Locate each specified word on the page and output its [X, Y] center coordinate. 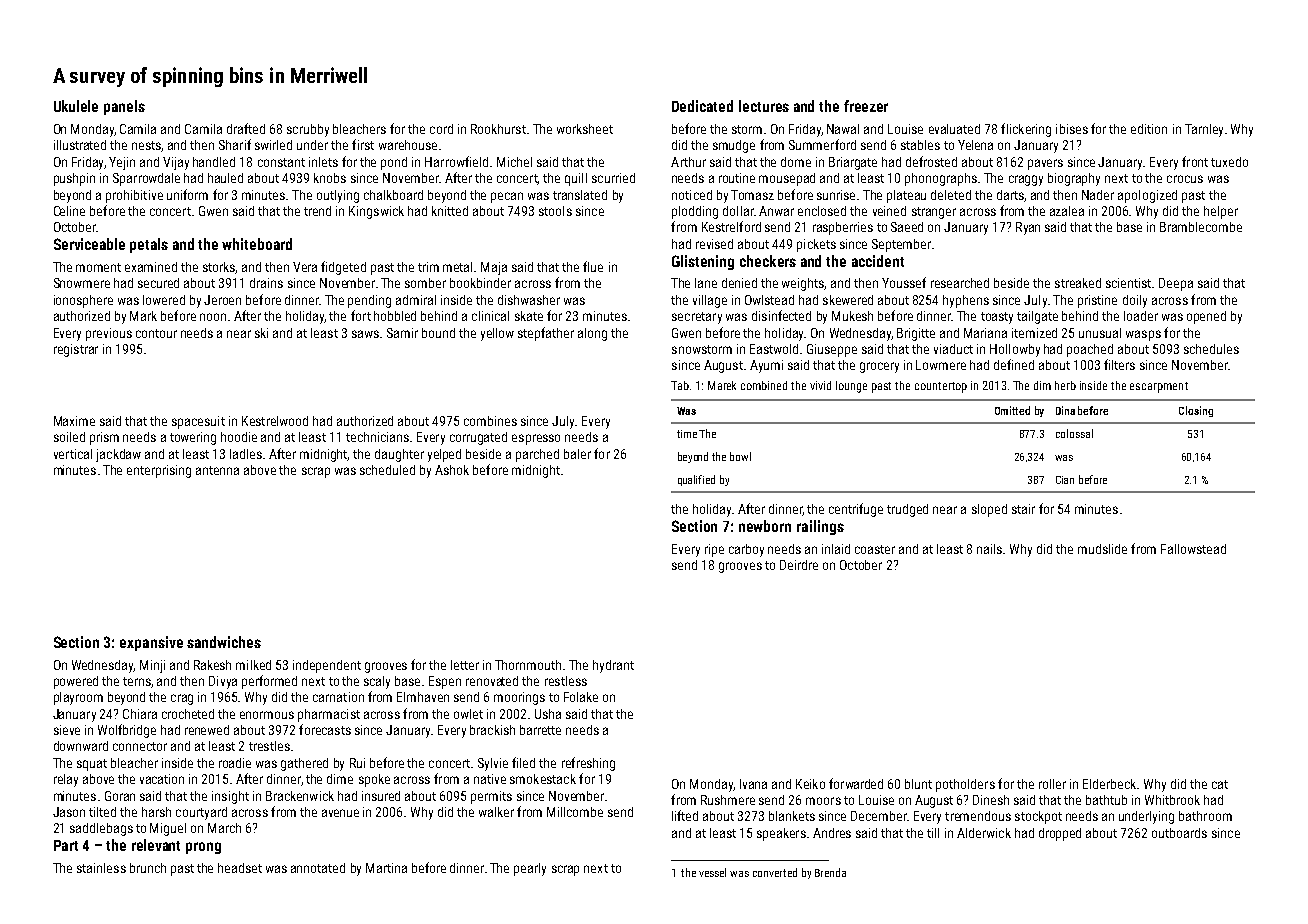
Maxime [74, 421]
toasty [997, 318]
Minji [152, 666]
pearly [530, 869]
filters [1119, 364]
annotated [318, 868]
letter [465, 665]
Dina [1065, 410]
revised [714, 244]
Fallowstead [1193, 549]
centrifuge [856, 510]
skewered [848, 300]
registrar [76, 350]
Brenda [830, 872]
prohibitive [134, 196]
